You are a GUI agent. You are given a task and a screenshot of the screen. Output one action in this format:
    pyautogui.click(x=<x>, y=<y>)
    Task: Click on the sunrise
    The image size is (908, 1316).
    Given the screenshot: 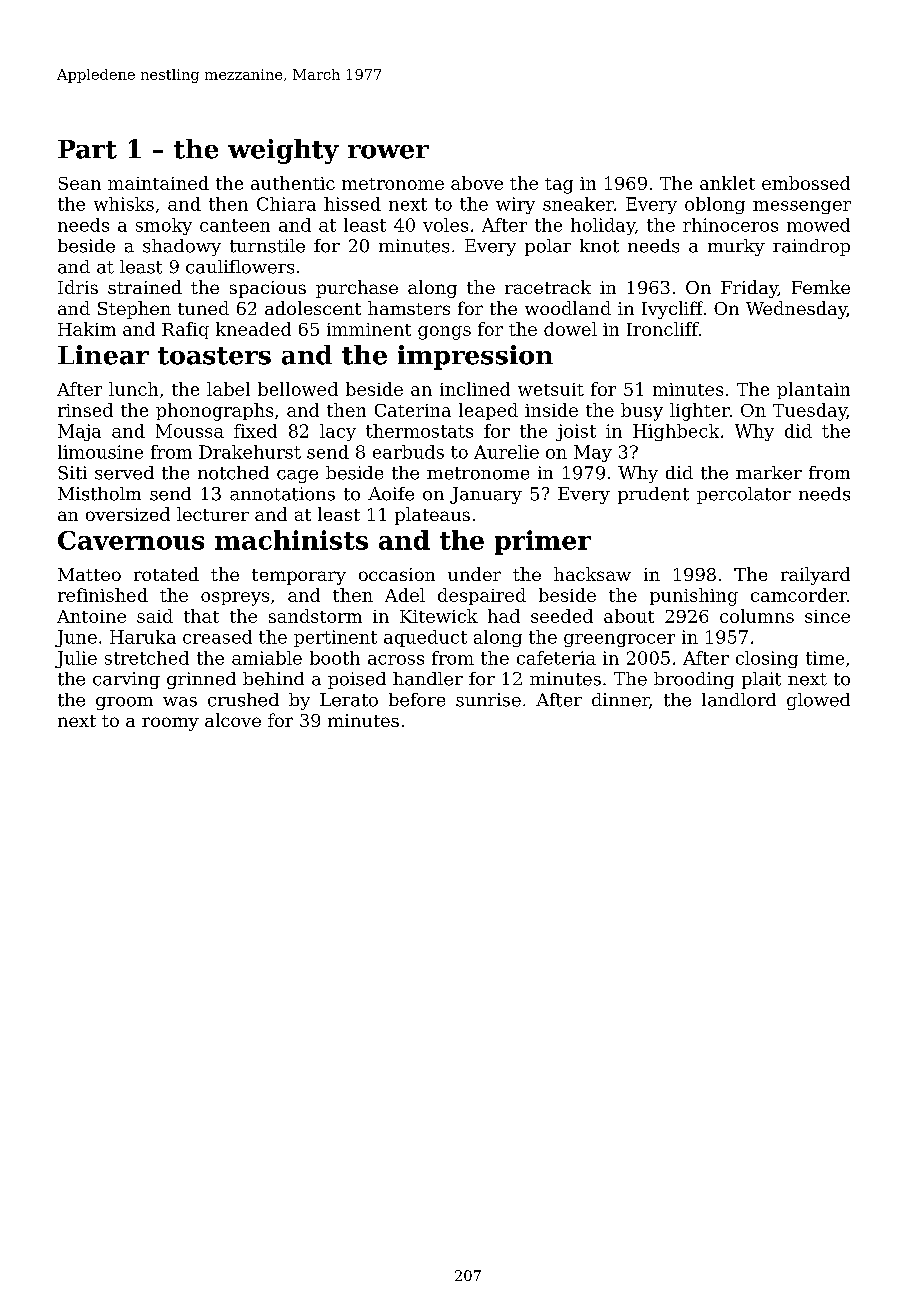 What is the action you would take?
    pyautogui.click(x=488, y=700)
